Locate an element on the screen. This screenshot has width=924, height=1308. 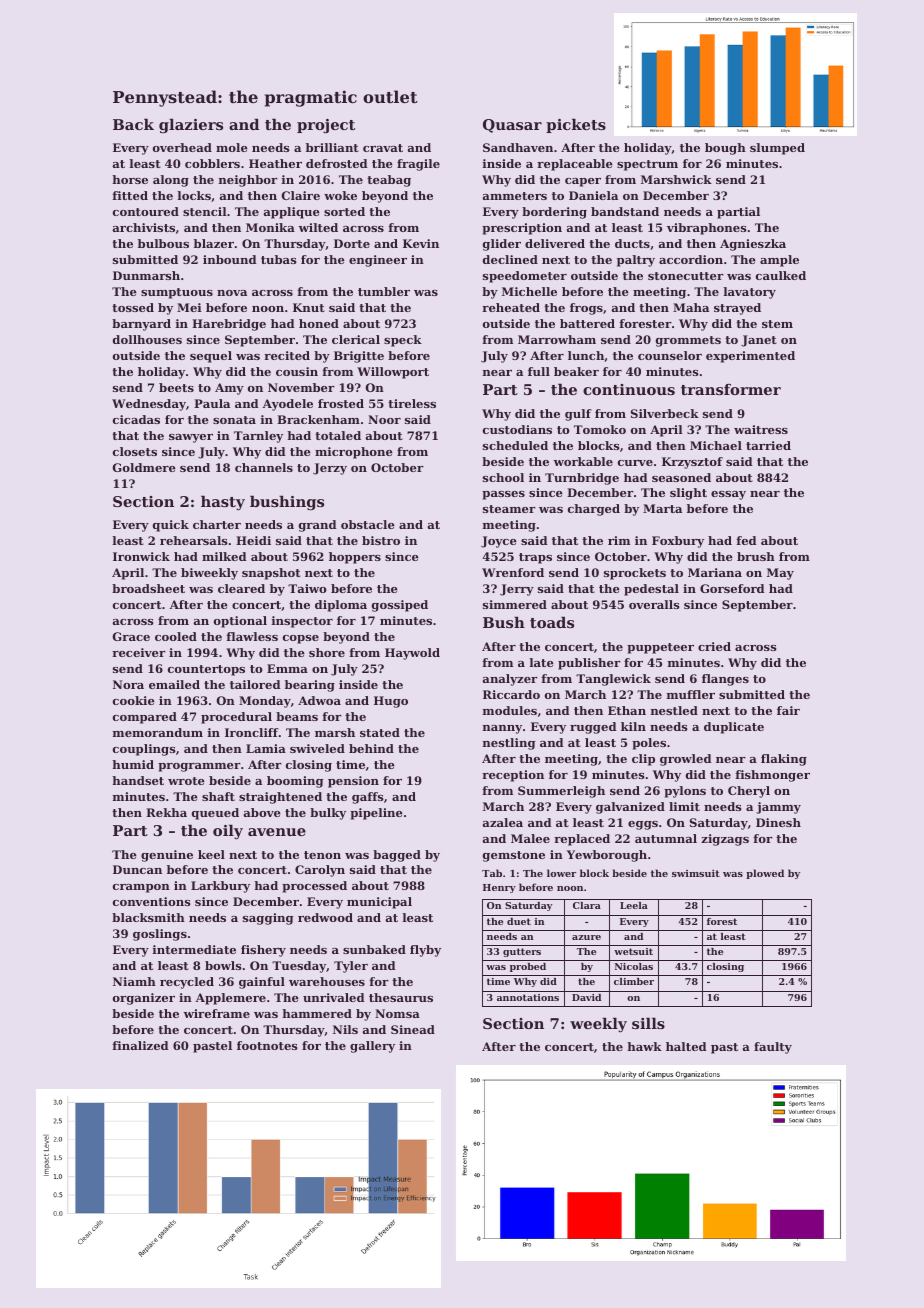
Jerry is located at coordinates (517, 590).
